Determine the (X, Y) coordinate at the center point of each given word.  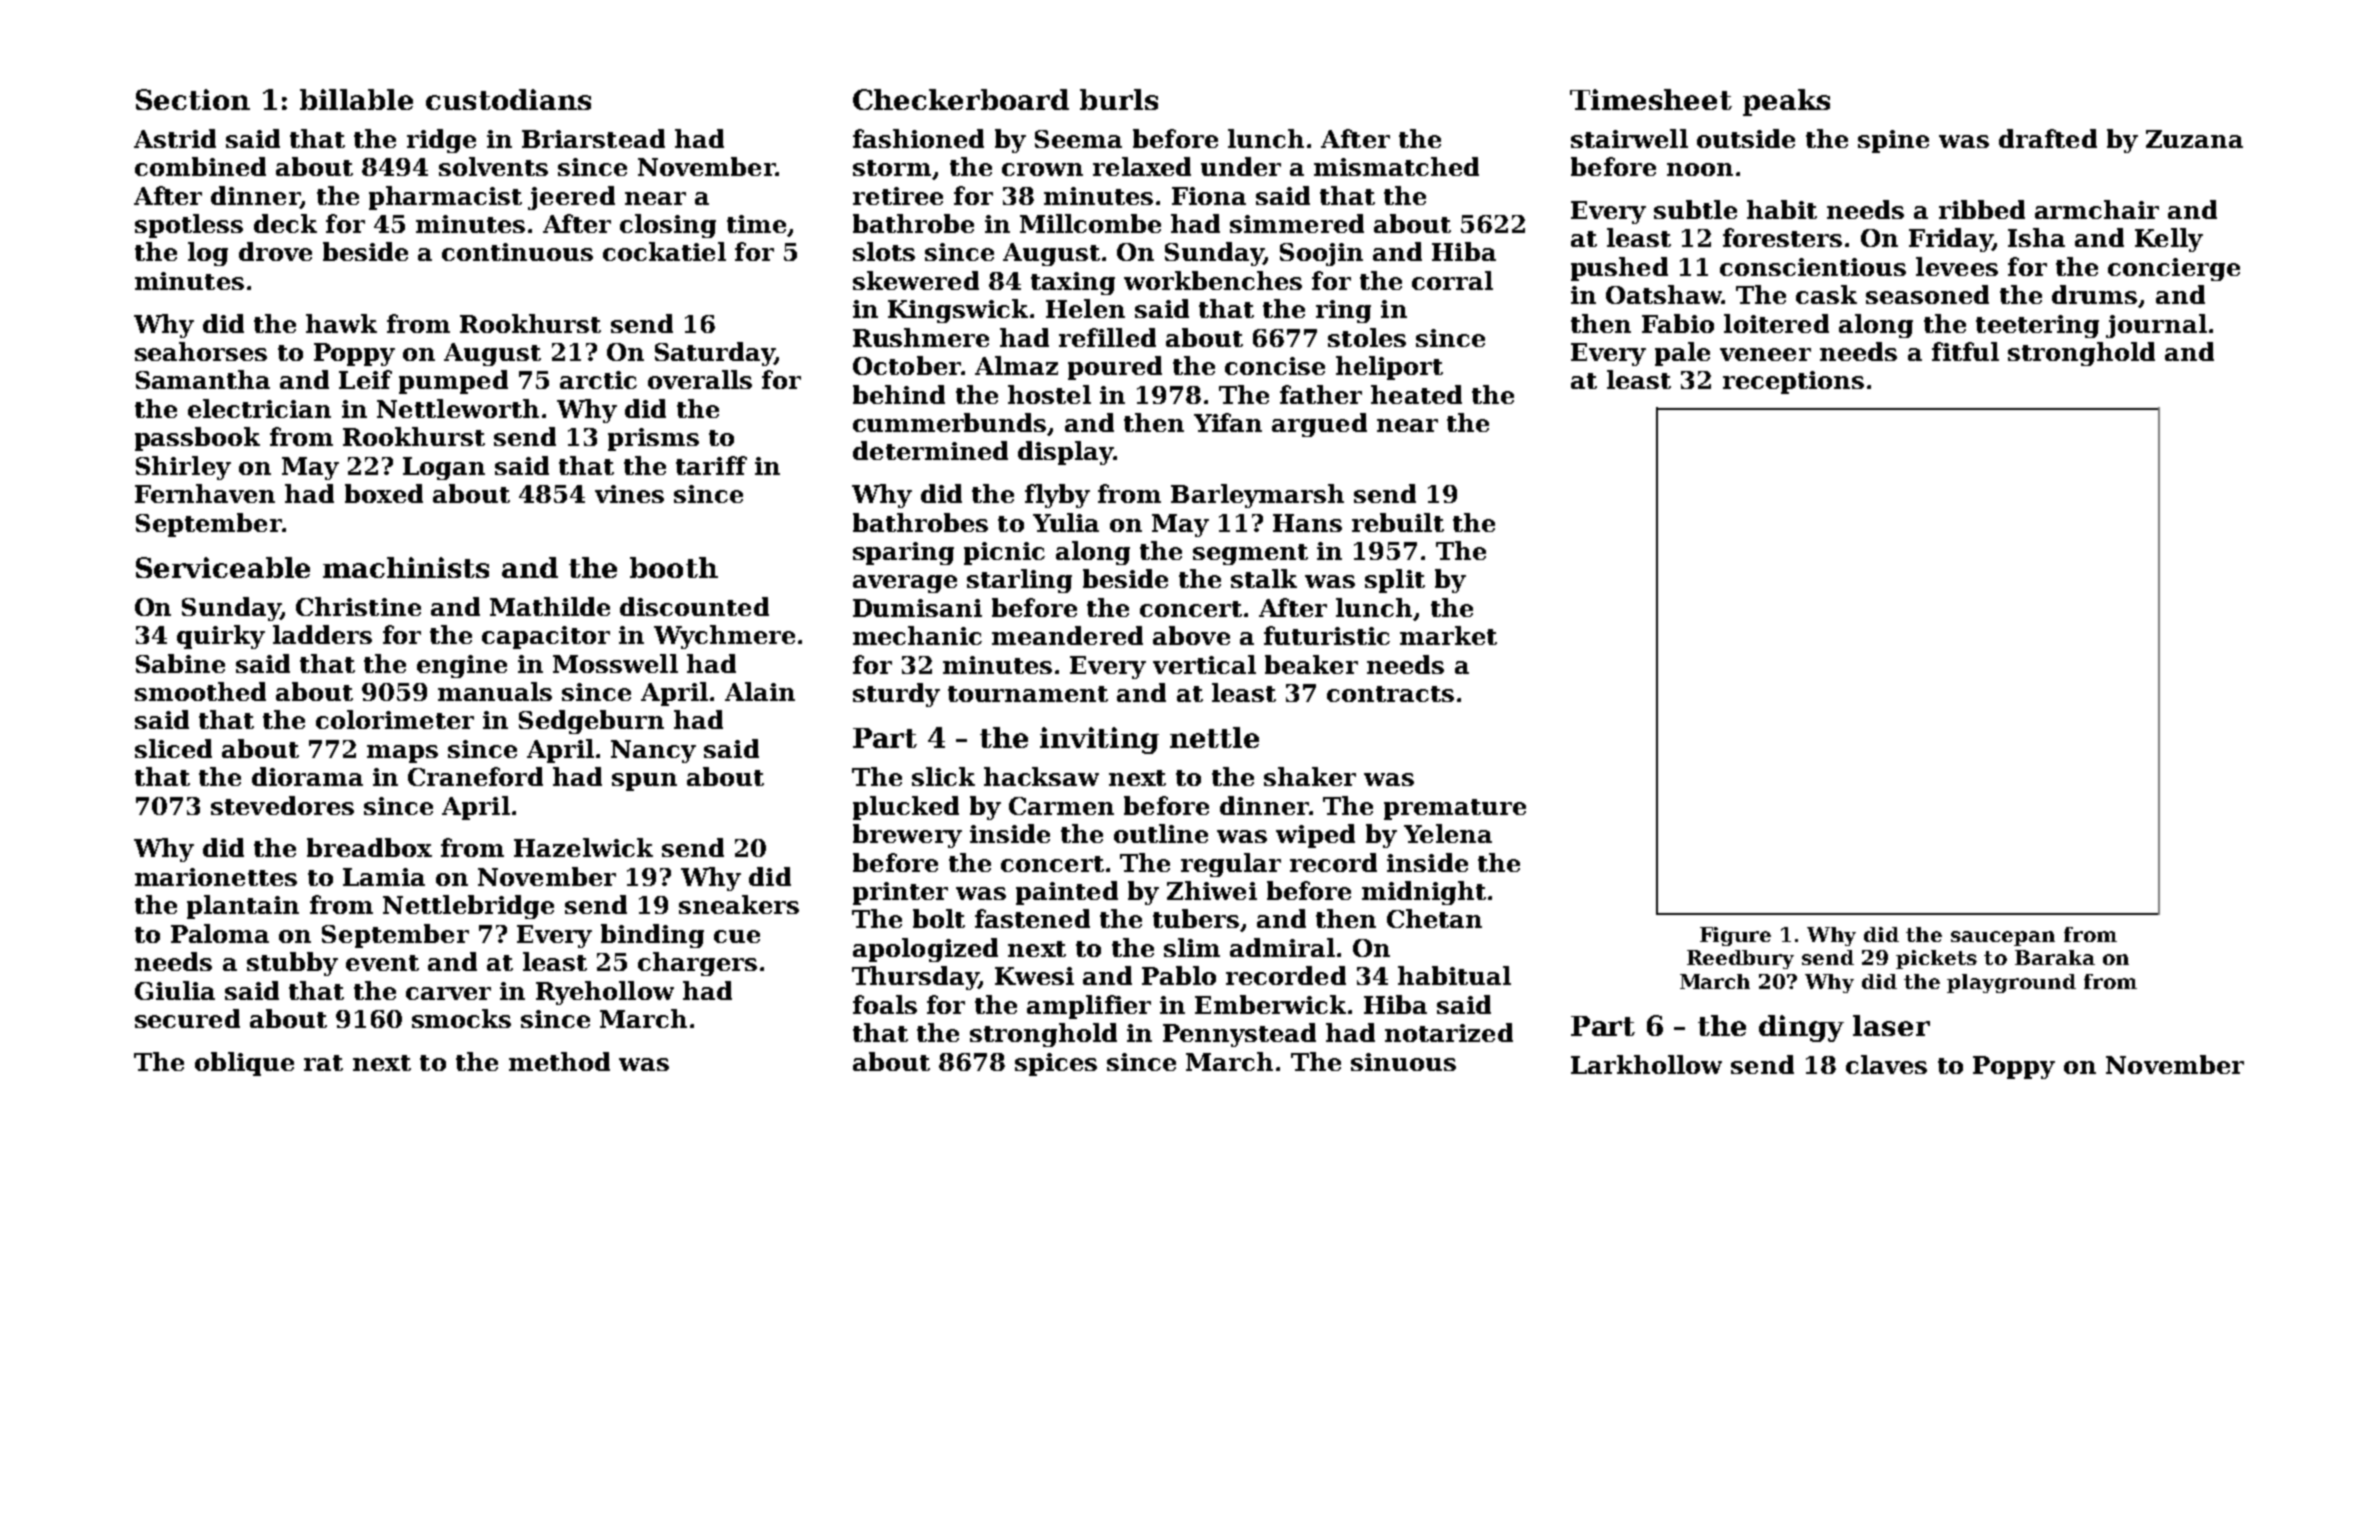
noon (1700, 169)
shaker (1310, 776)
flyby (1057, 496)
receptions (1793, 382)
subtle (1695, 209)
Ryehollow (605, 993)
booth (674, 567)
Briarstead (593, 138)
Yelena (1448, 833)
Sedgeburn (591, 722)
